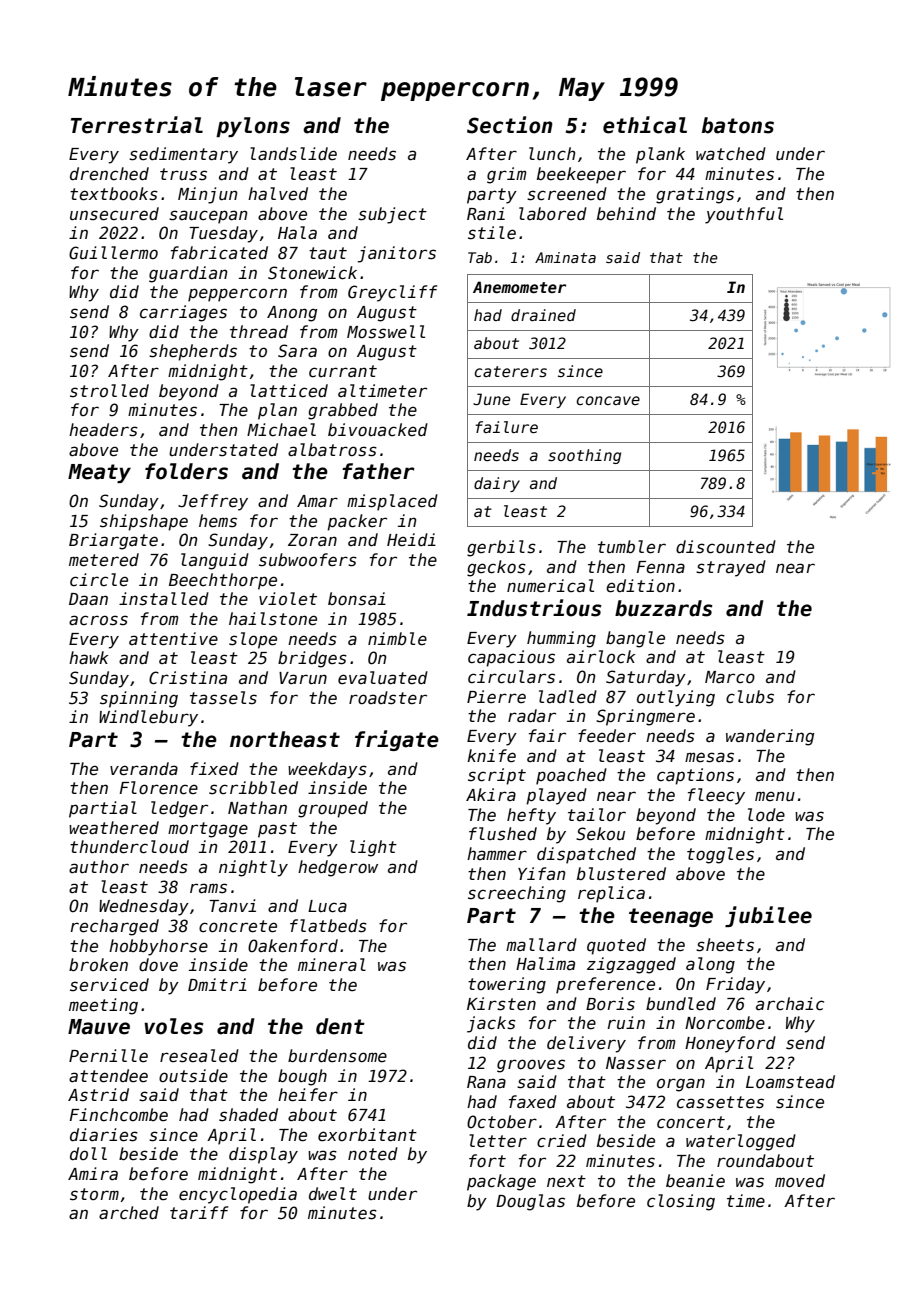 The width and height of the page is (908, 1316). Describe the element at coordinates (109, 174) in the page. I see `drenched` at that location.
